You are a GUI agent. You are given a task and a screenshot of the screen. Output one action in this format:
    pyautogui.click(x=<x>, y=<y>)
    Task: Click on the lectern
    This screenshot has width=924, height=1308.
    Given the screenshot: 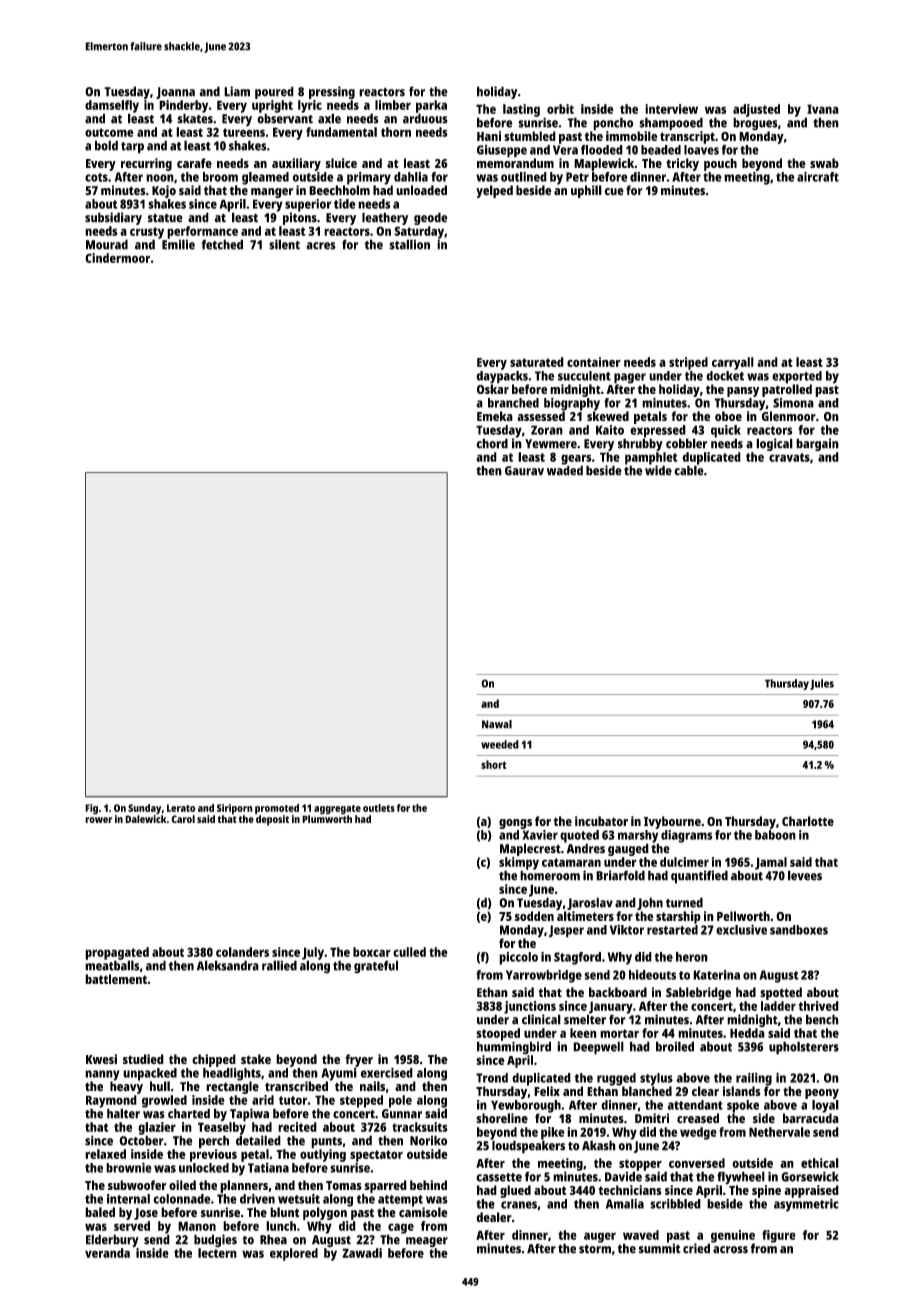 What is the action you would take?
    pyautogui.click(x=217, y=1253)
